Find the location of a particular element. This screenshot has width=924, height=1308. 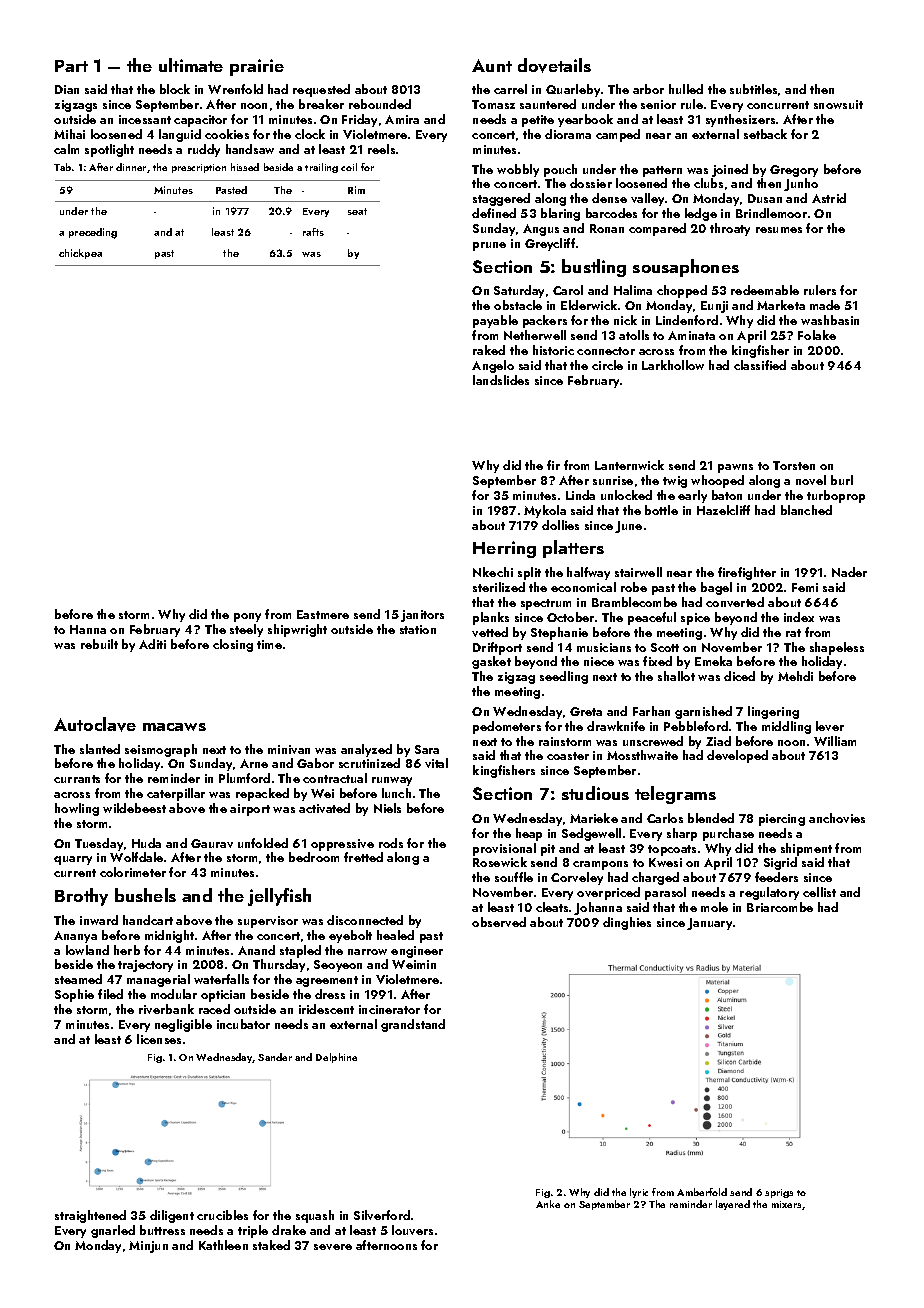

ultimate is located at coordinates (191, 65).
